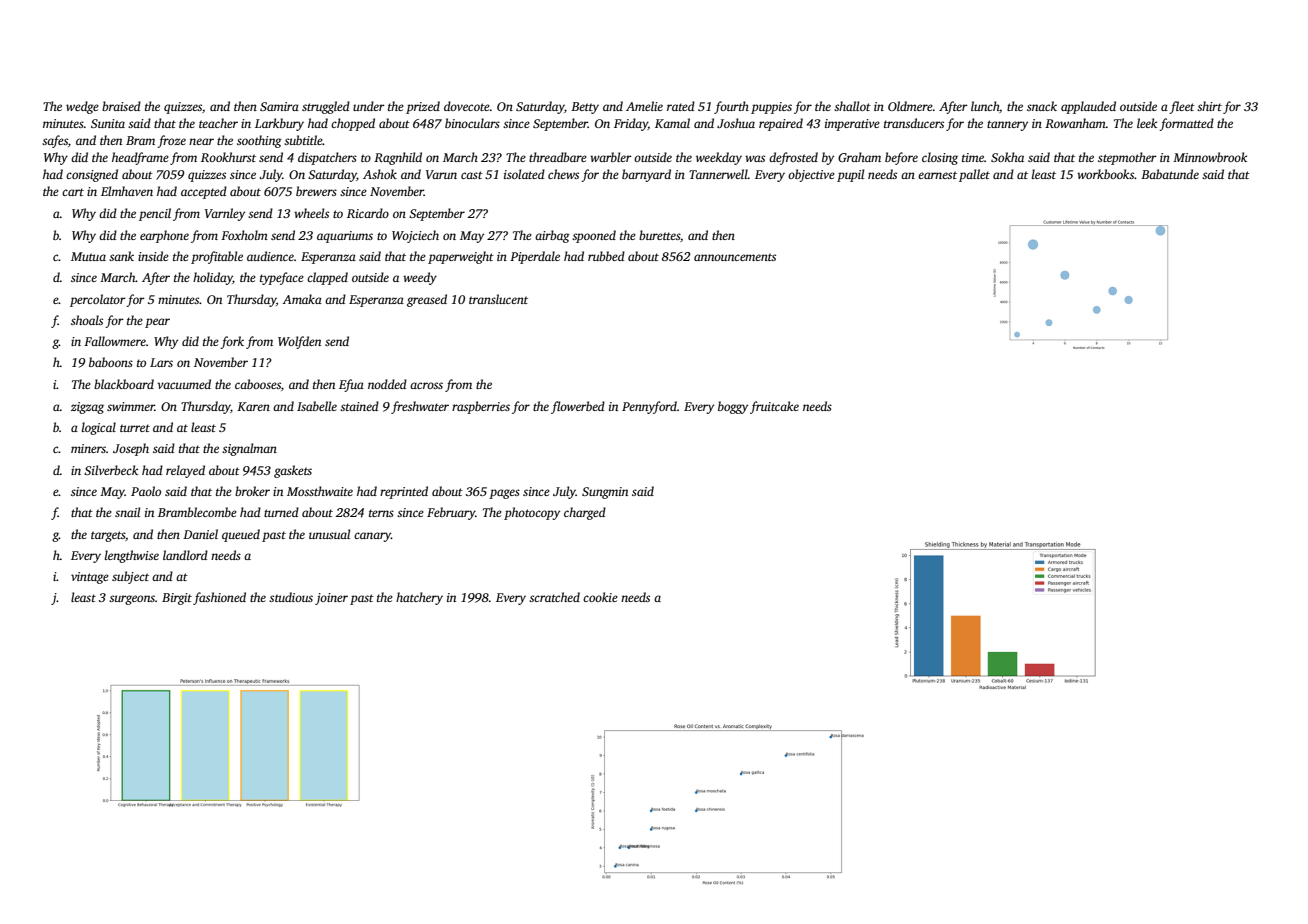 This page has height=924, width=1308. I want to click on fashioned, so click(219, 598).
